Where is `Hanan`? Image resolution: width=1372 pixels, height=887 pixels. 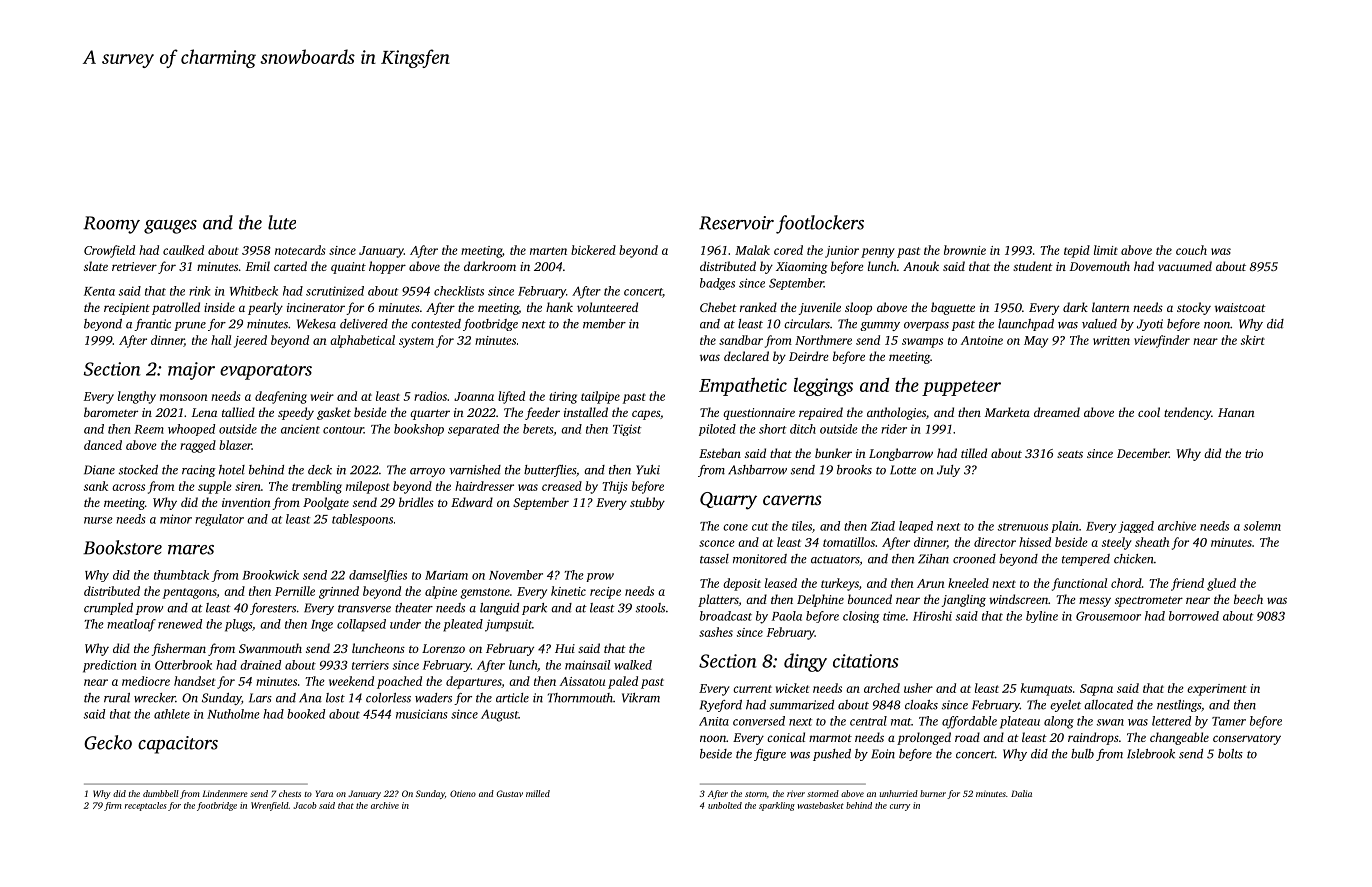
Hanan is located at coordinates (1236, 412).
